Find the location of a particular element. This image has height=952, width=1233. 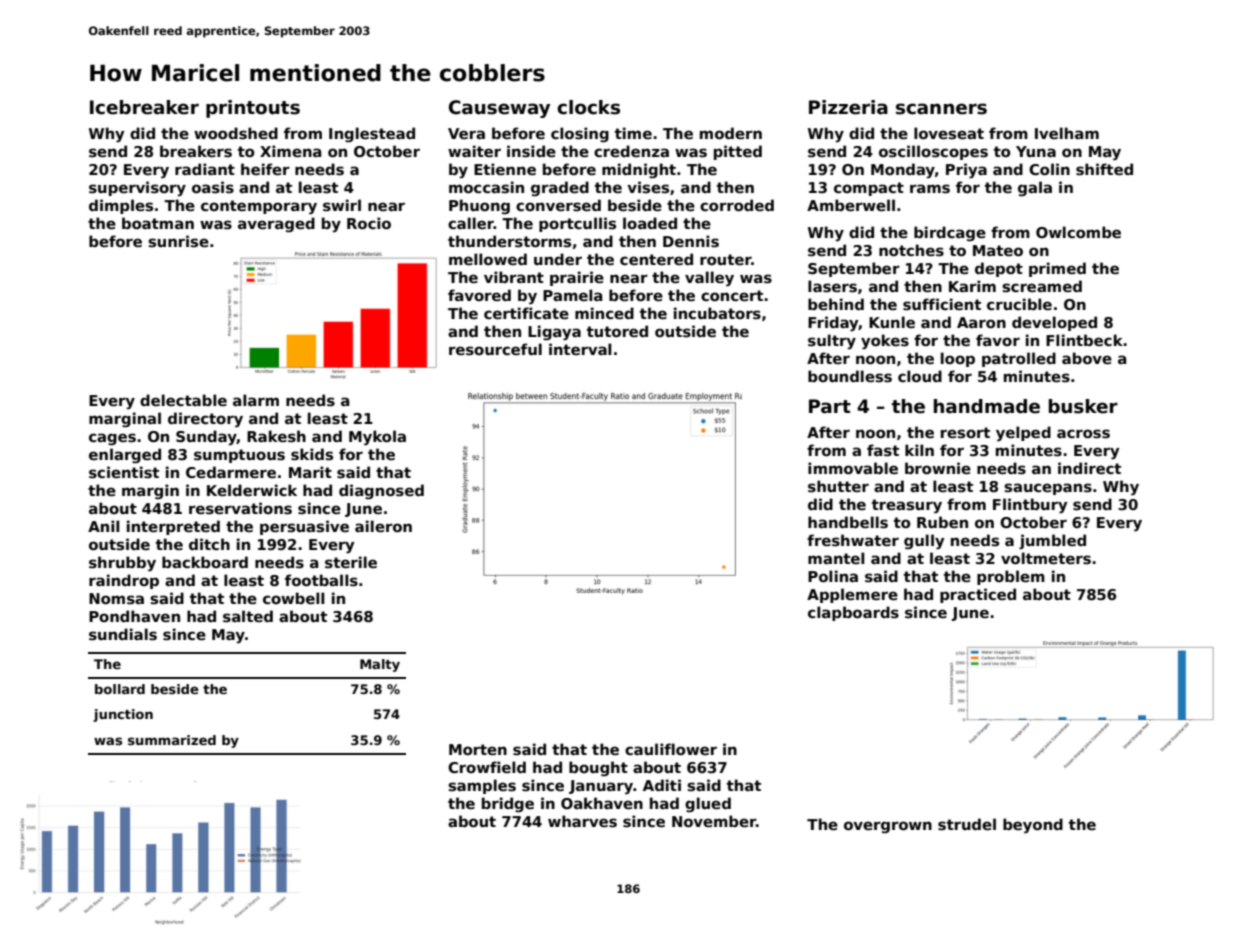

Part is located at coordinates (830, 406).
